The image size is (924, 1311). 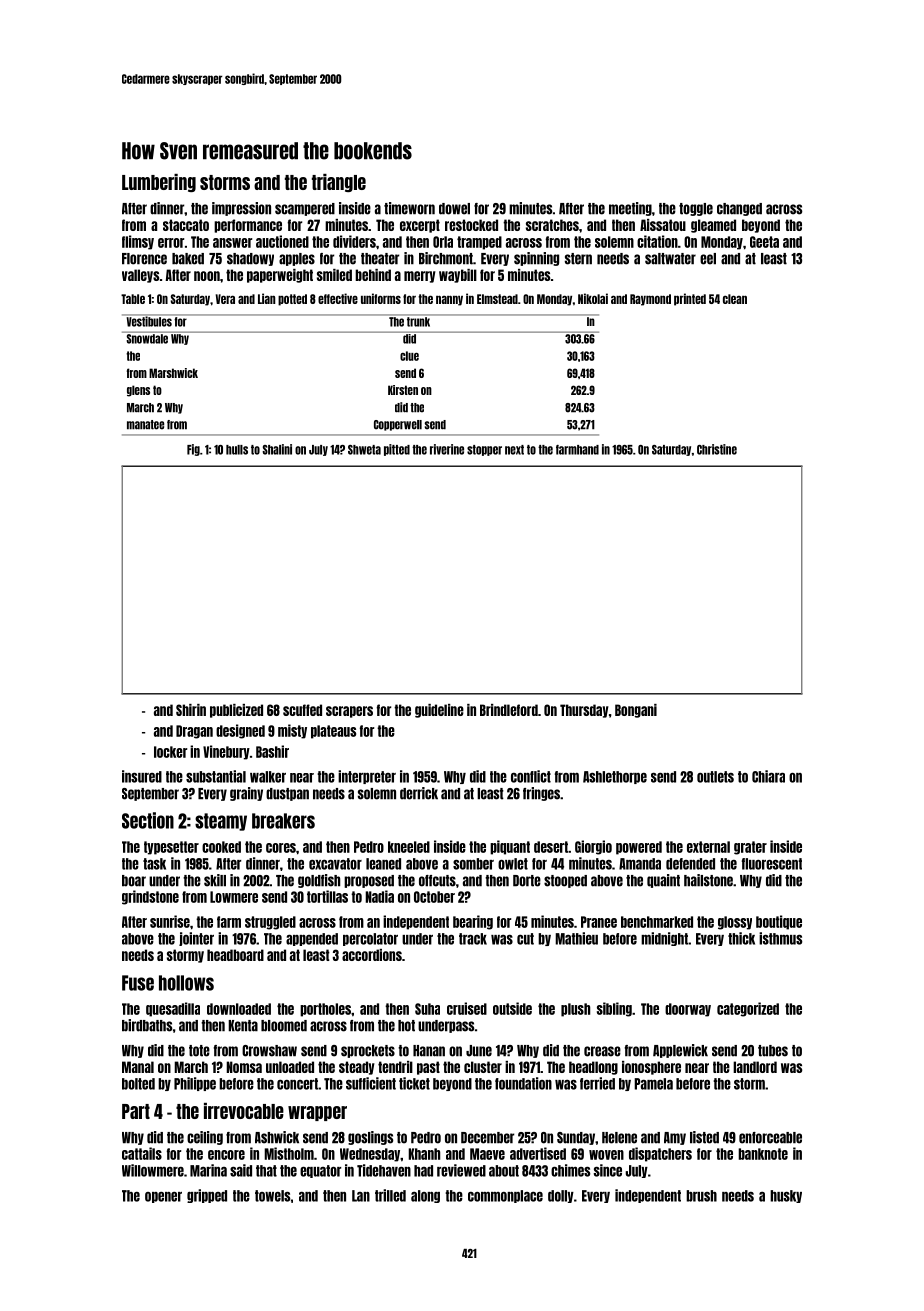 What do you see at coordinates (335, 864) in the screenshot?
I see `excavator` at bounding box center [335, 864].
